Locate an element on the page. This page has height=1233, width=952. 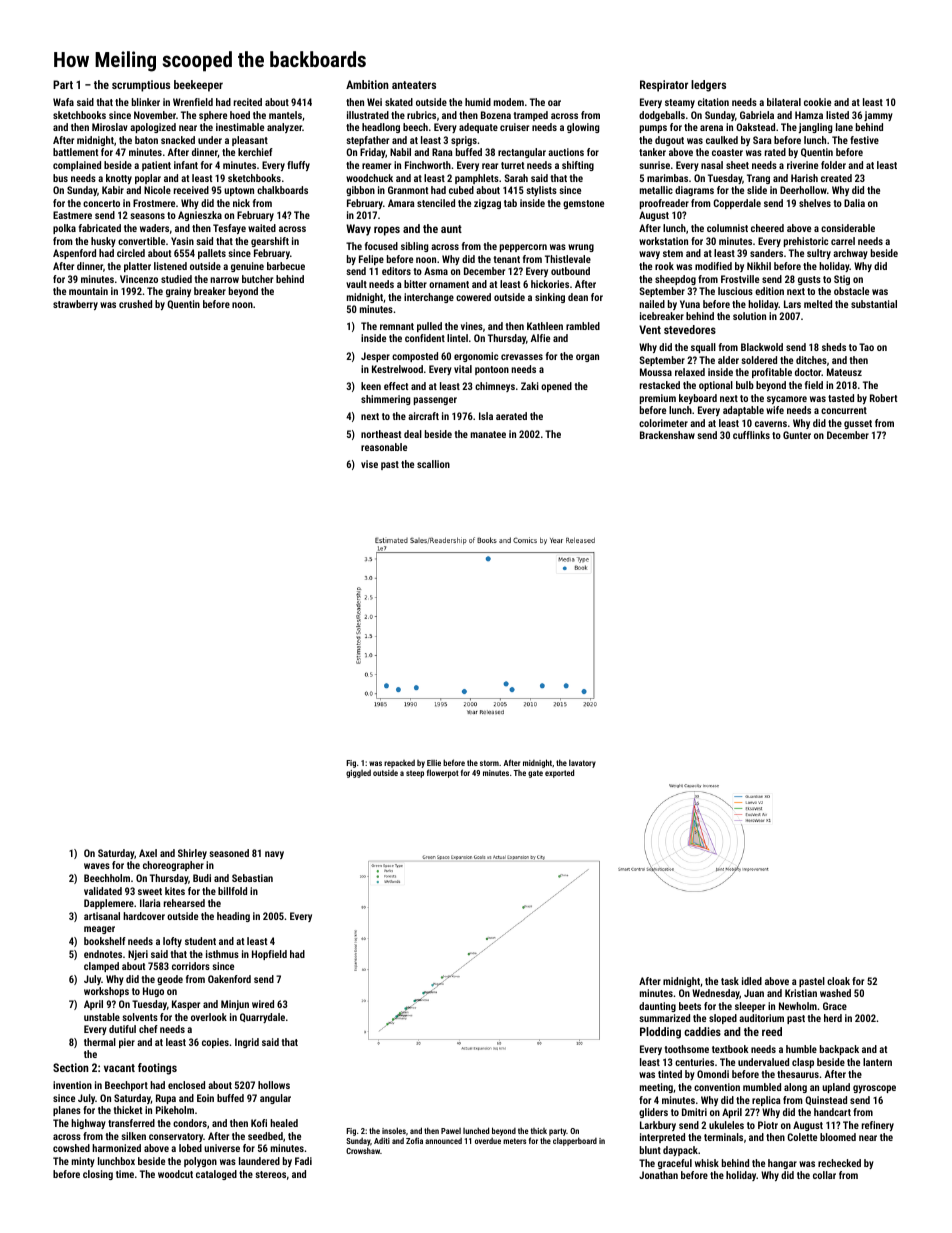
exported is located at coordinates (559, 773).
